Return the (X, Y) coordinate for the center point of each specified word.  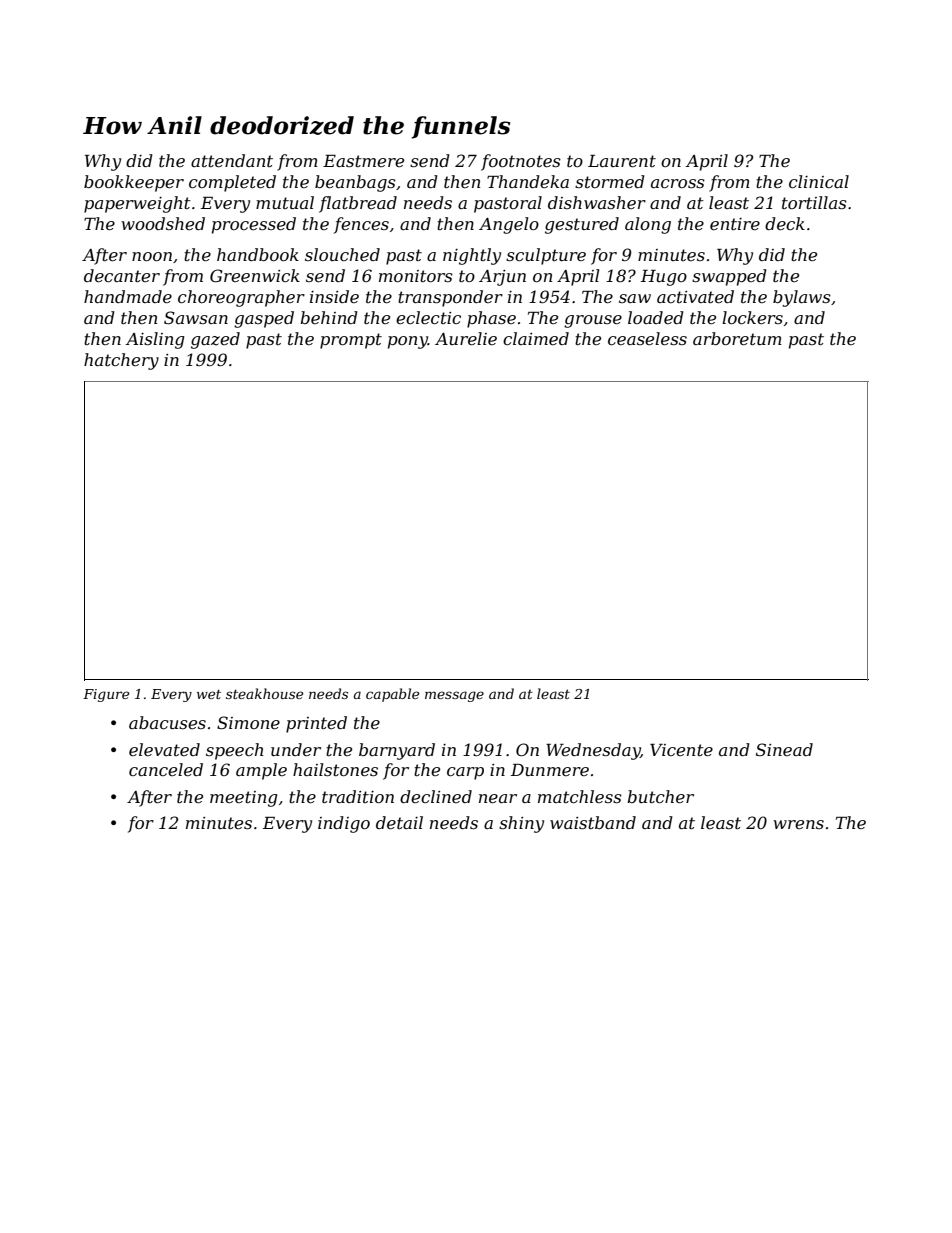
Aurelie (466, 338)
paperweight (137, 204)
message (454, 696)
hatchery (121, 361)
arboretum (737, 338)
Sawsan (196, 317)
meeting (244, 799)
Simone (248, 722)
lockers (752, 317)
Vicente (681, 750)
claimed (536, 338)
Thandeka (528, 181)
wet (209, 694)
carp (465, 773)
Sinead (784, 749)
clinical (819, 181)
